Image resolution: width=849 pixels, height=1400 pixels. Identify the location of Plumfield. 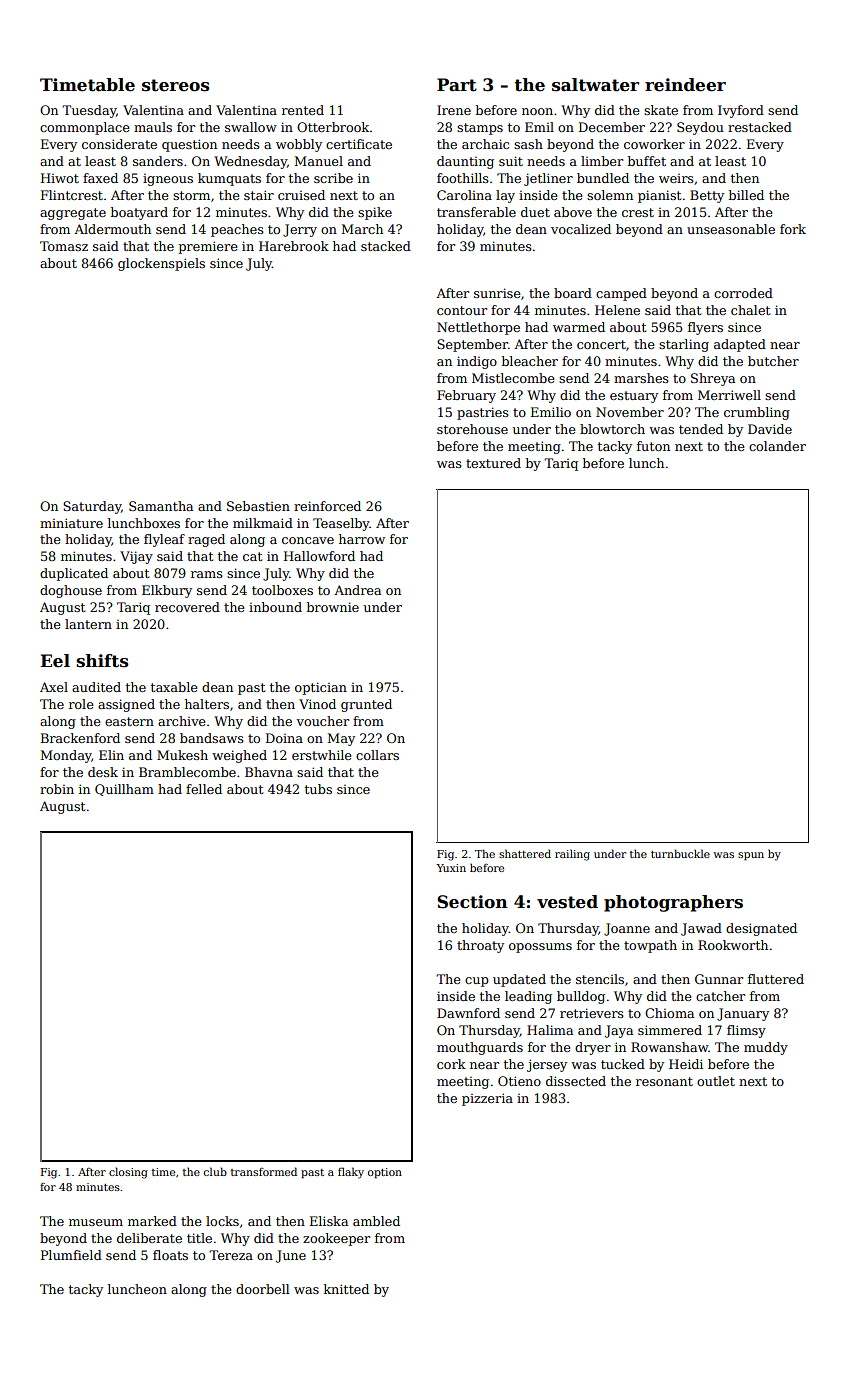
(71, 1255).
